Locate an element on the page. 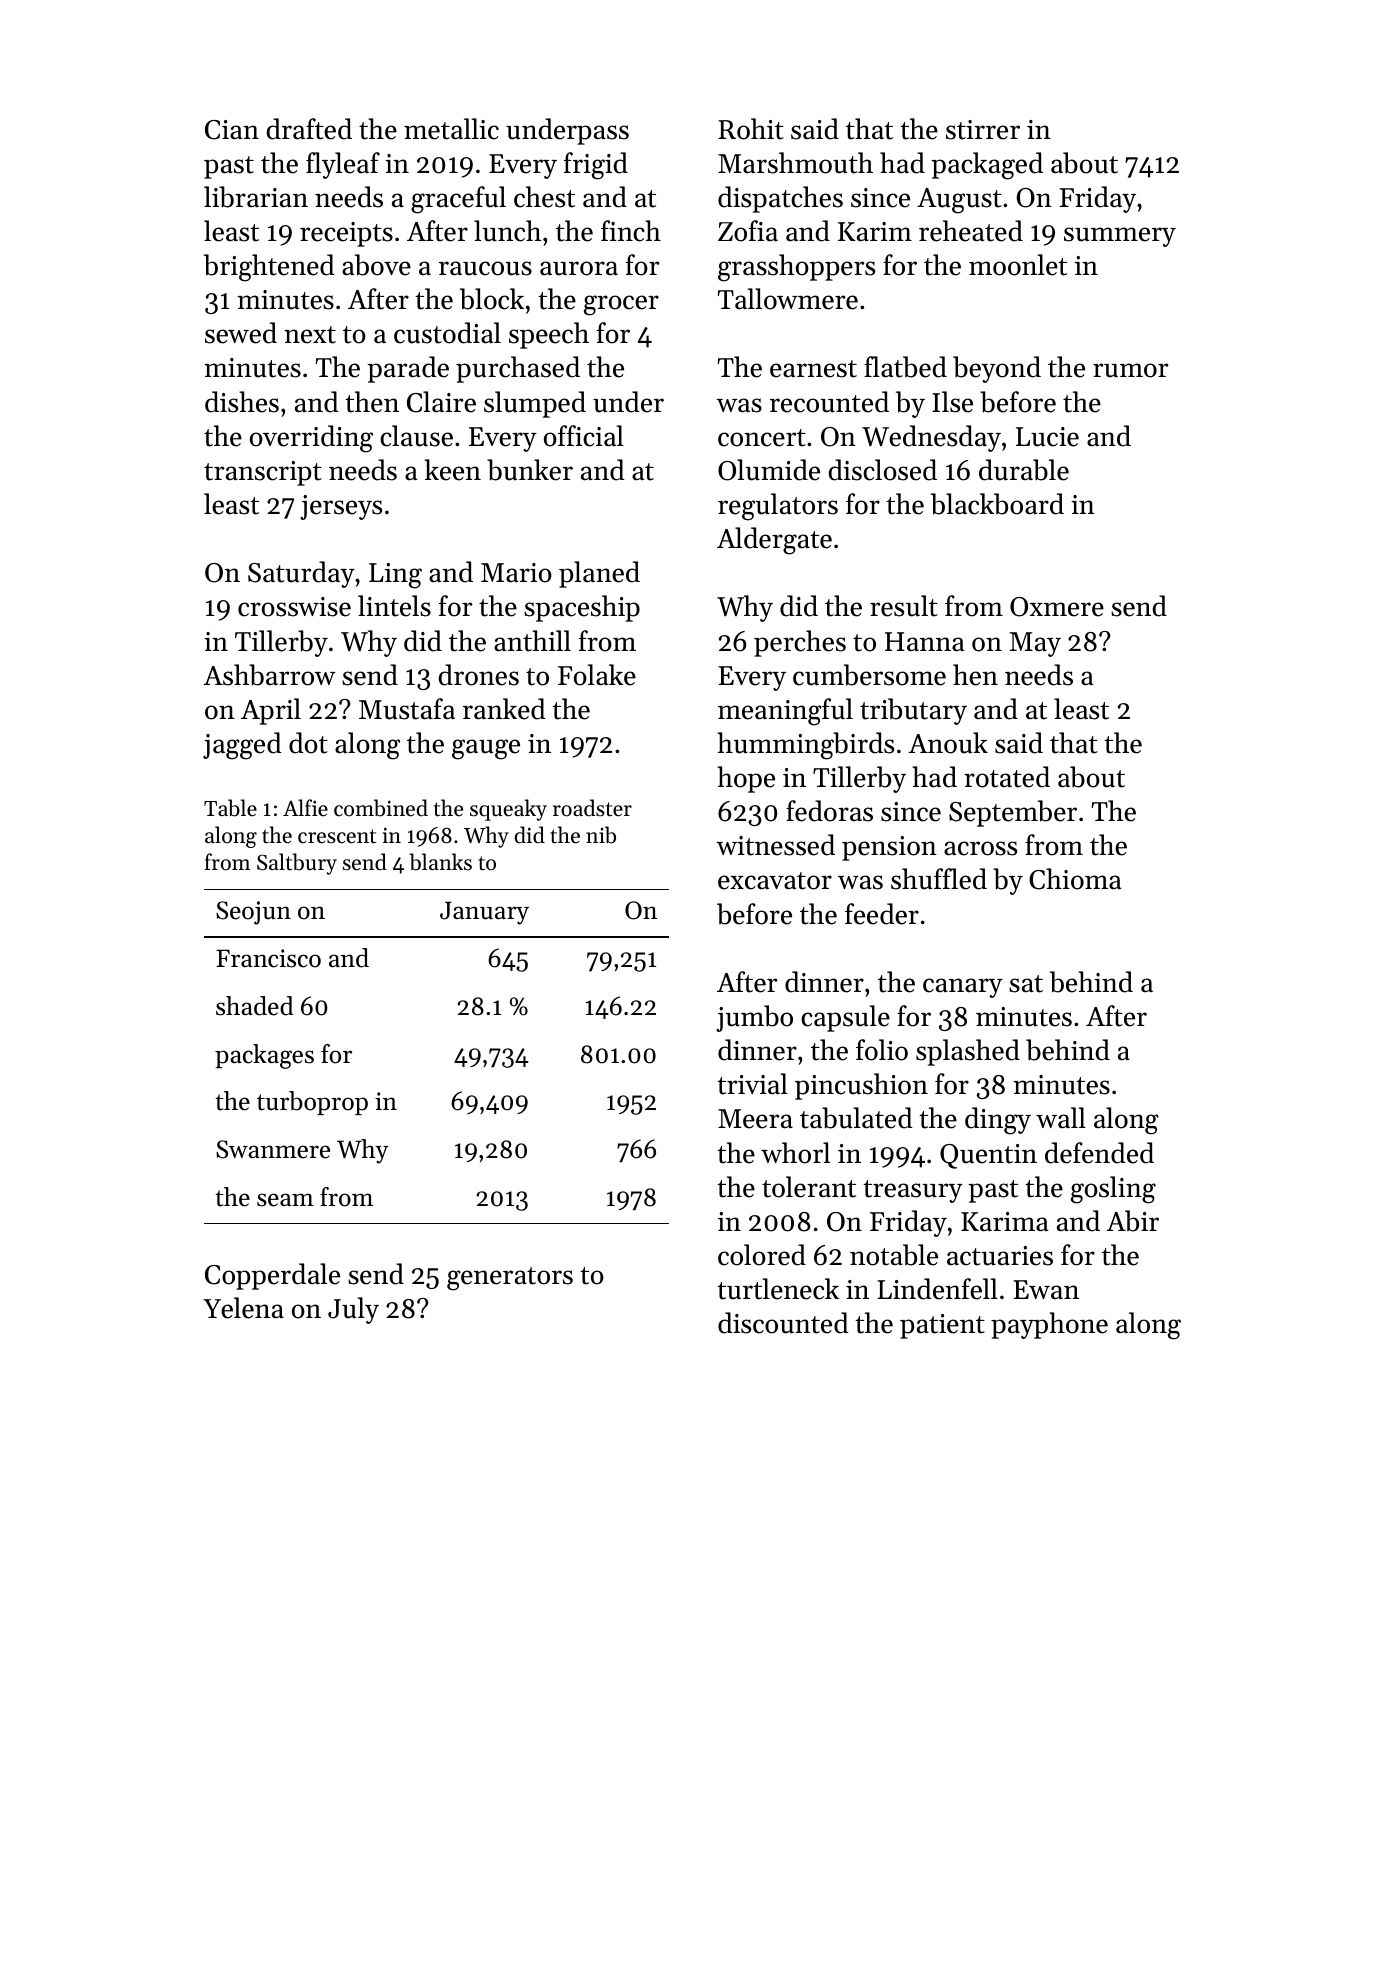 The image size is (1386, 1969). discounted is located at coordinates (783, 1323).
